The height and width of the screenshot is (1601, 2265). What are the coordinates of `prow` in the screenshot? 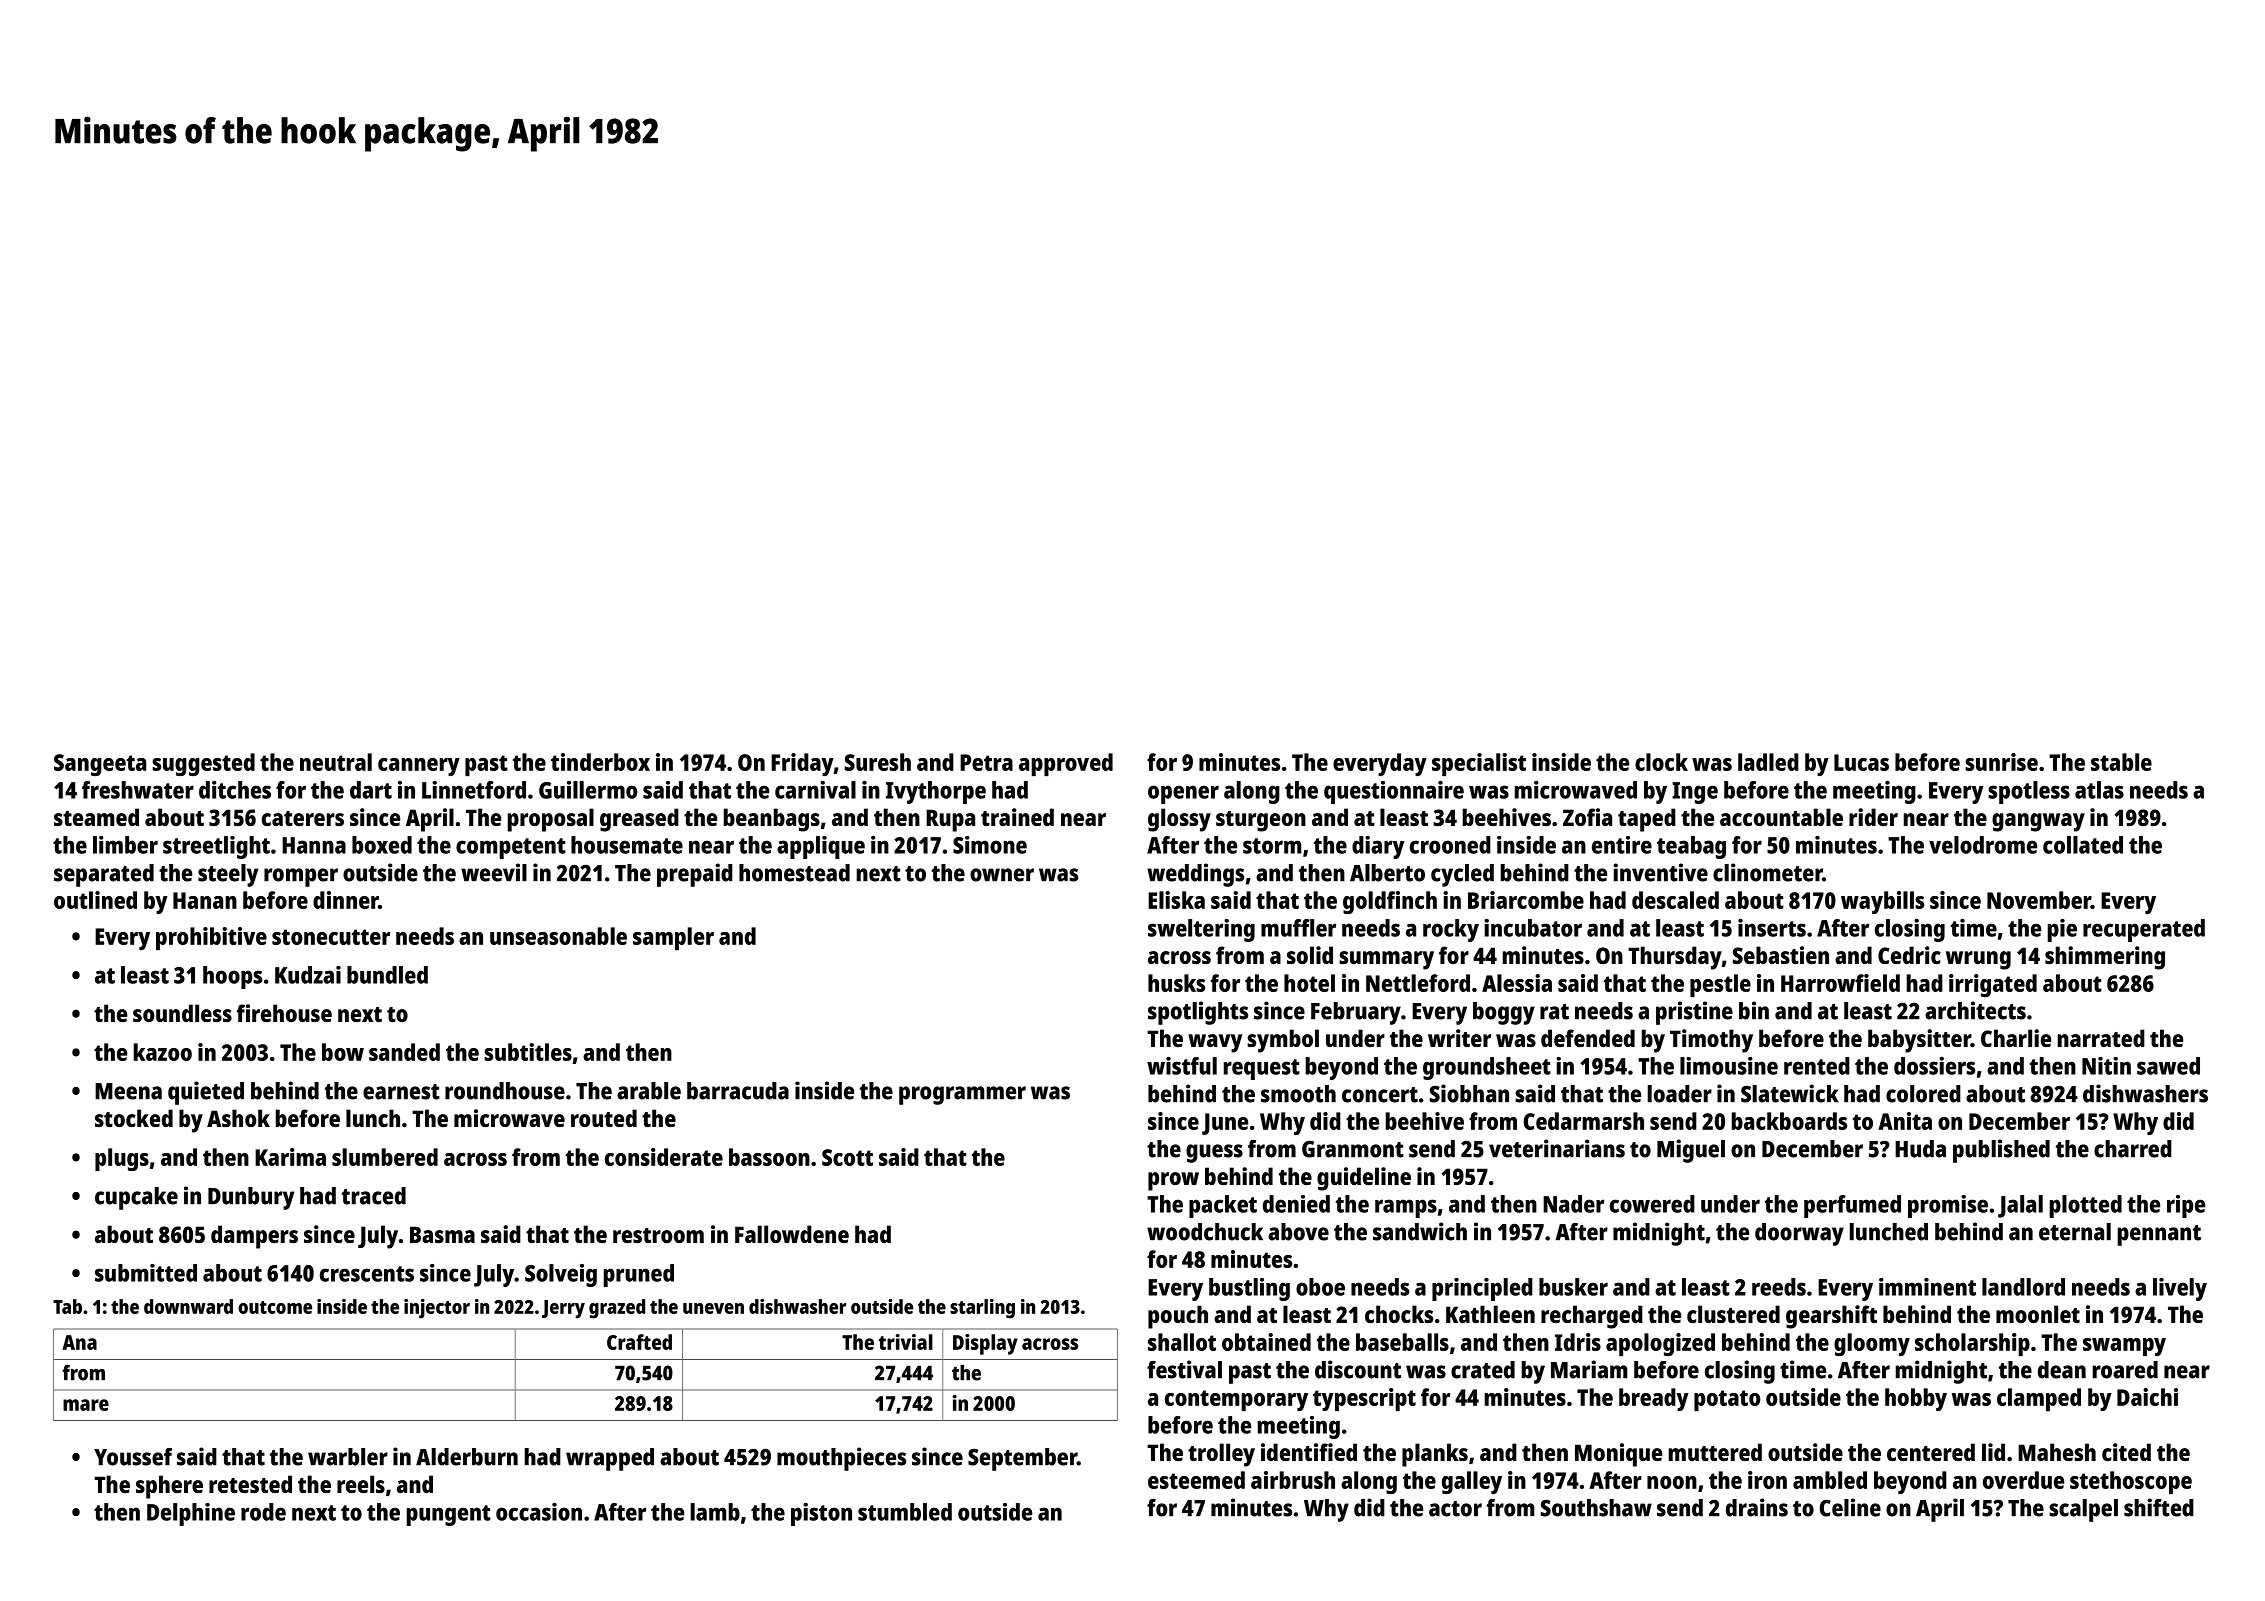 It's located at (1173, 1181).
